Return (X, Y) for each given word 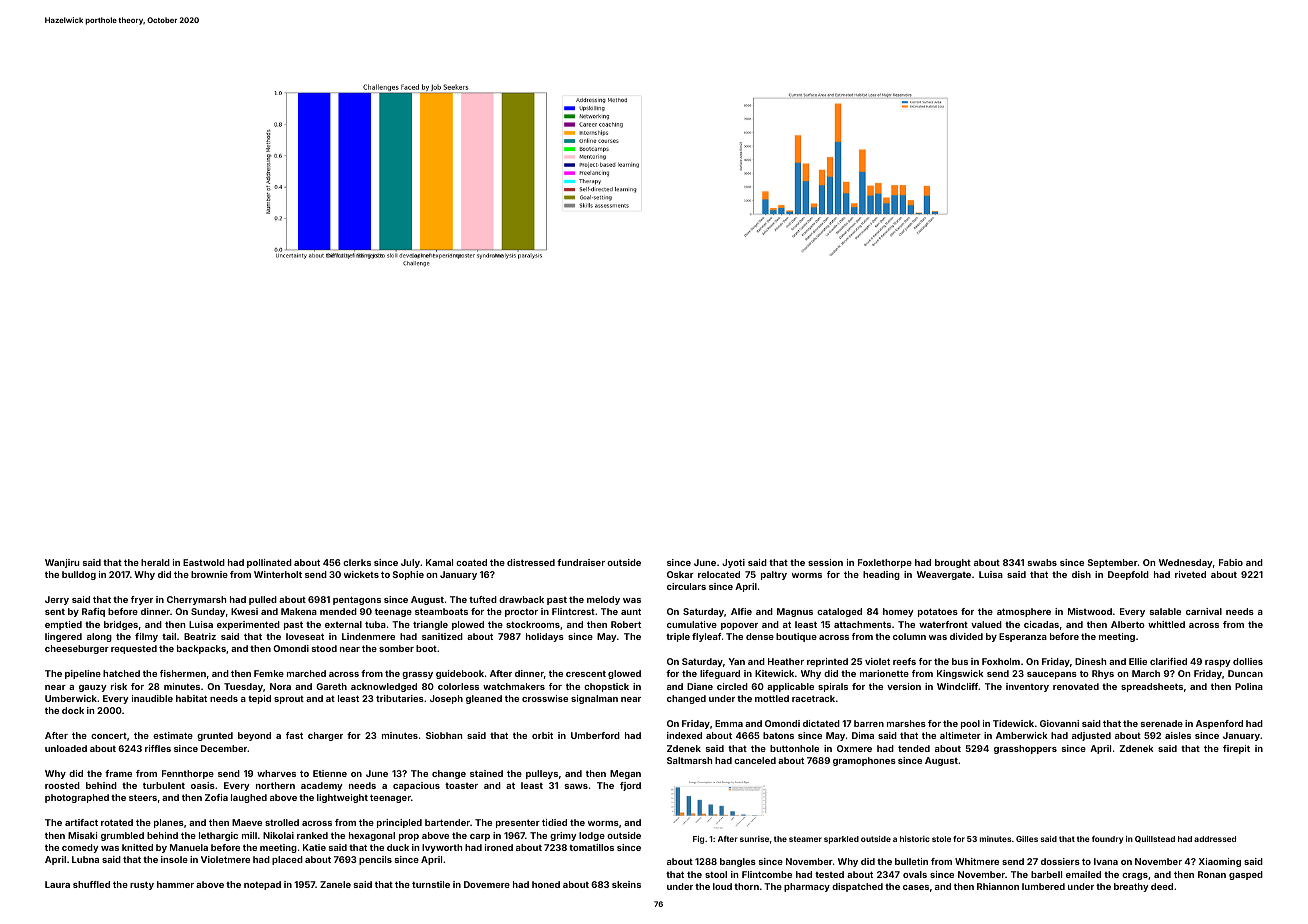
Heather (786, 661)
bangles (738, 862)
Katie (314, 847)
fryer (142, 600)
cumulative (692, 624)
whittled (1166, 624)
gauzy (93, 688)
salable (1165, 611)
